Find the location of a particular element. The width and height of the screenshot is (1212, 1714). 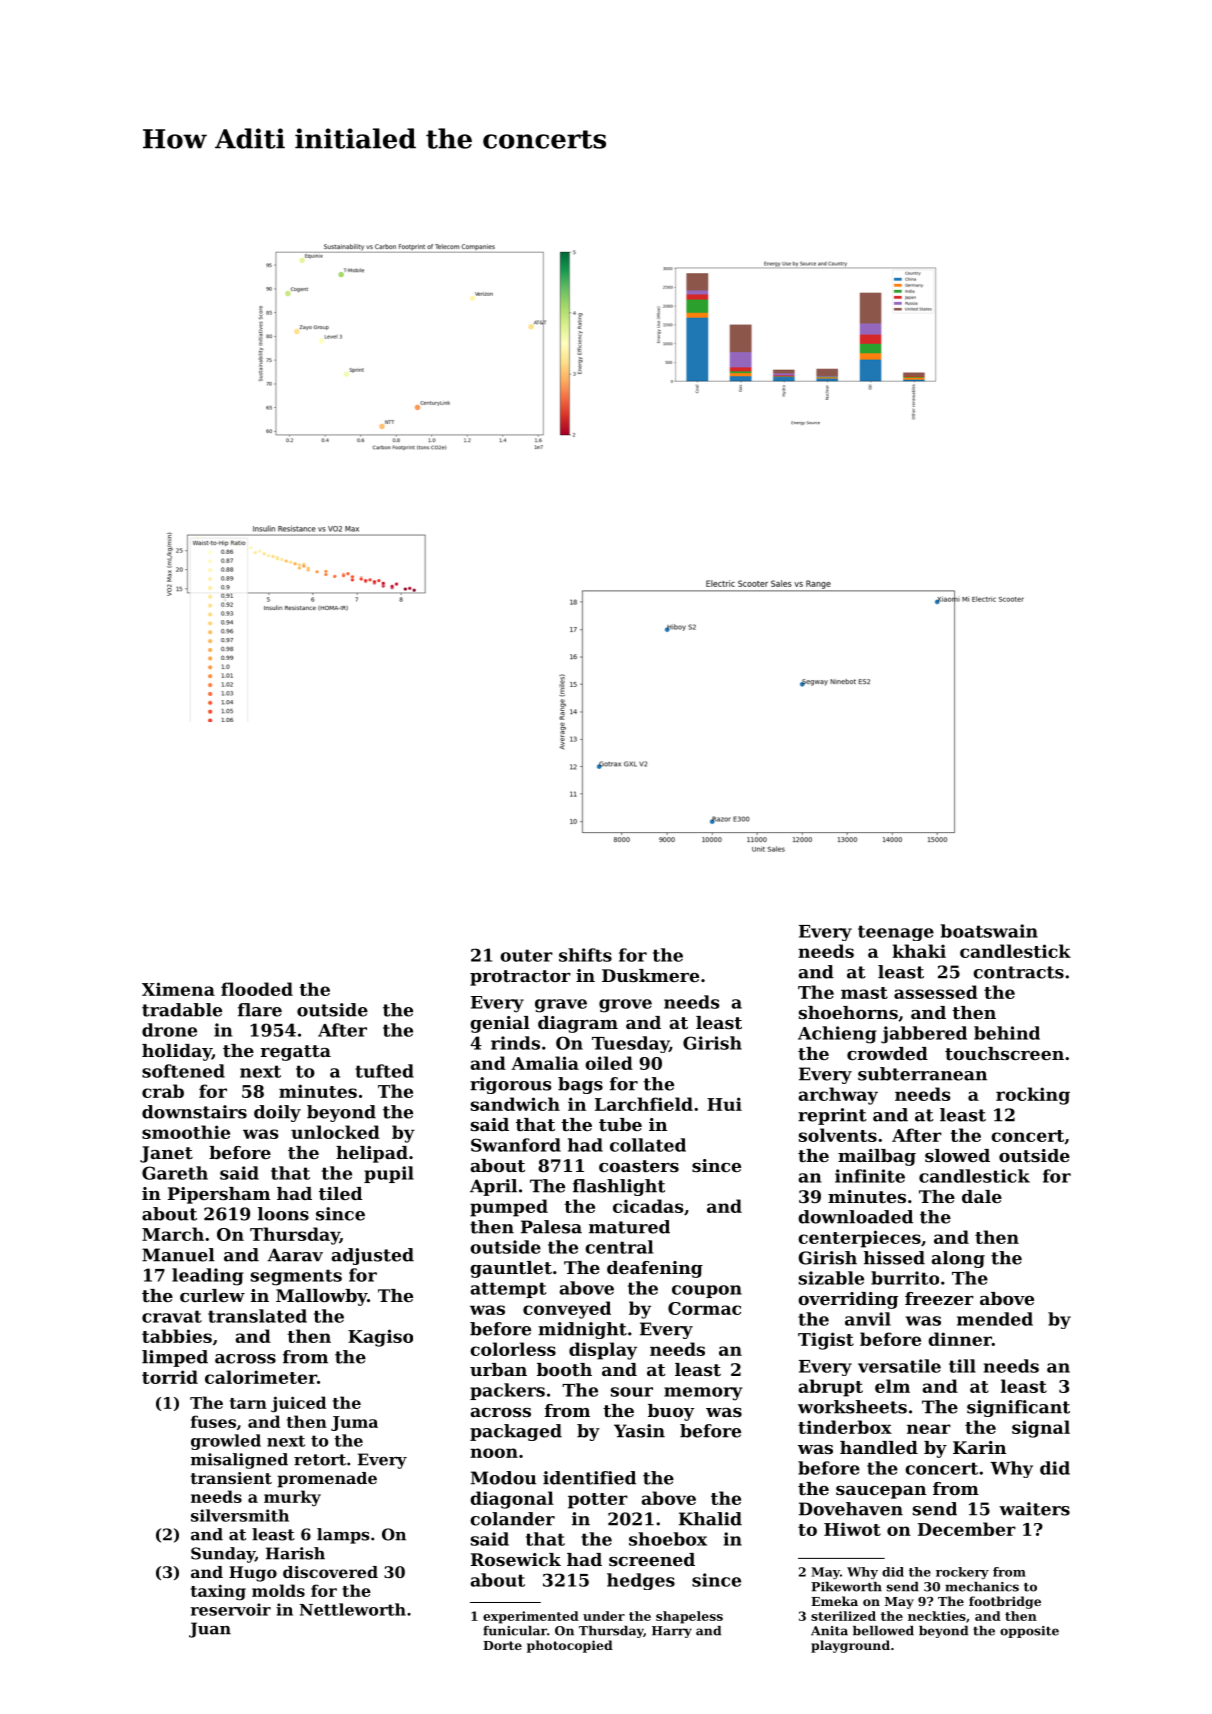

memory is located at coordinates (703, 1394).
